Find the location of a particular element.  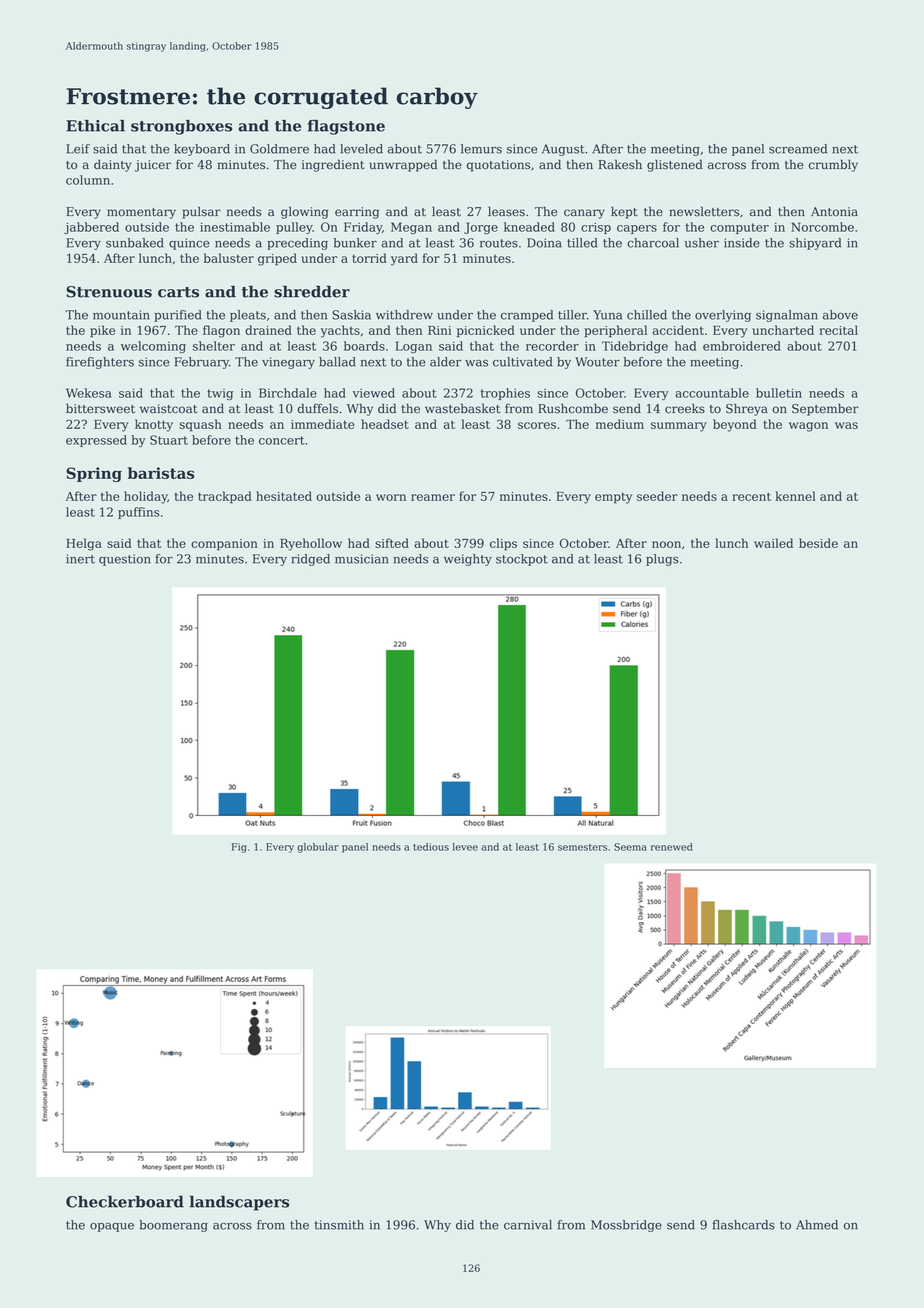

opaque is located at coordinates (112, 1227).
